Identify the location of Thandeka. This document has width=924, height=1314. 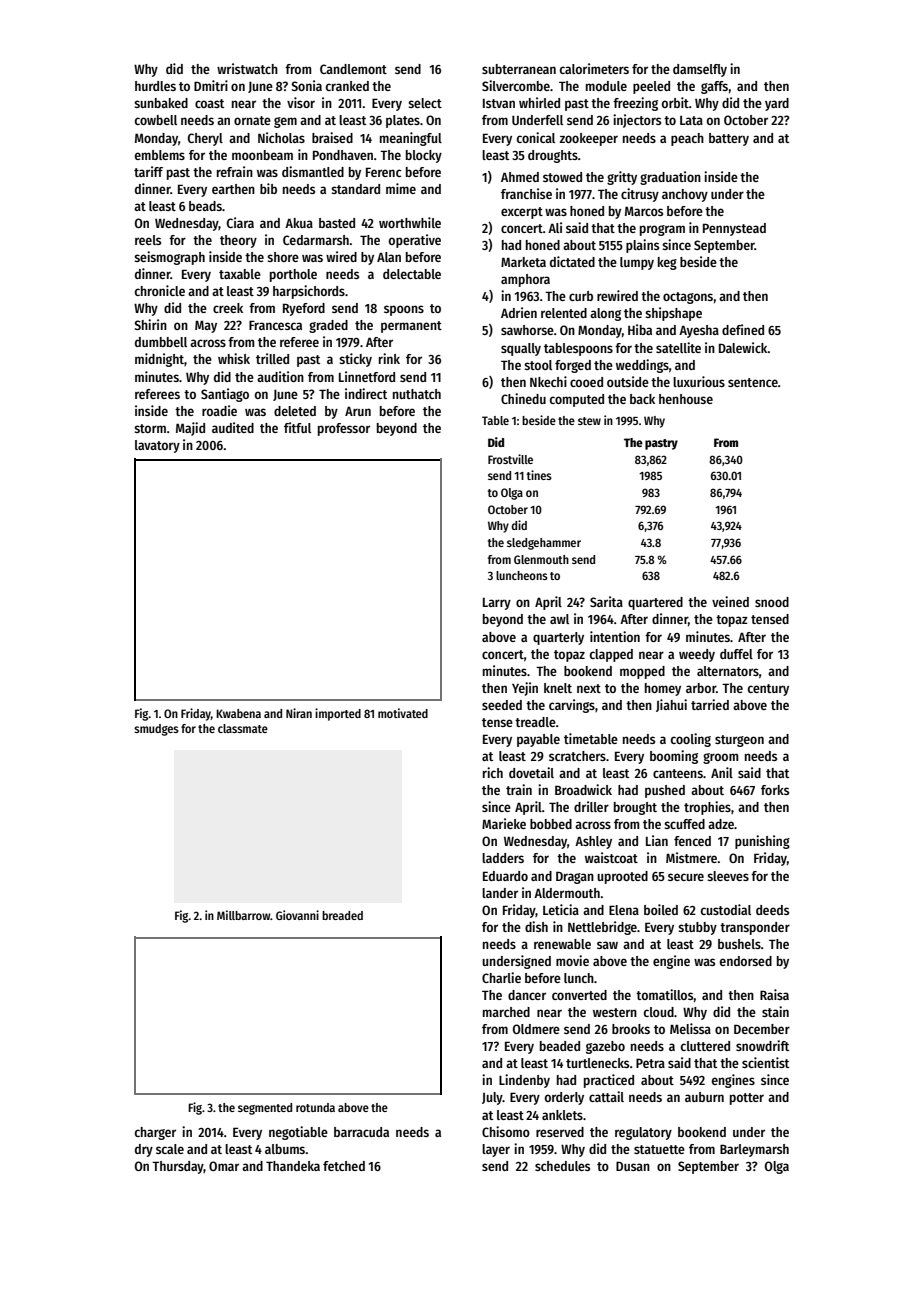
(293, 1166).
